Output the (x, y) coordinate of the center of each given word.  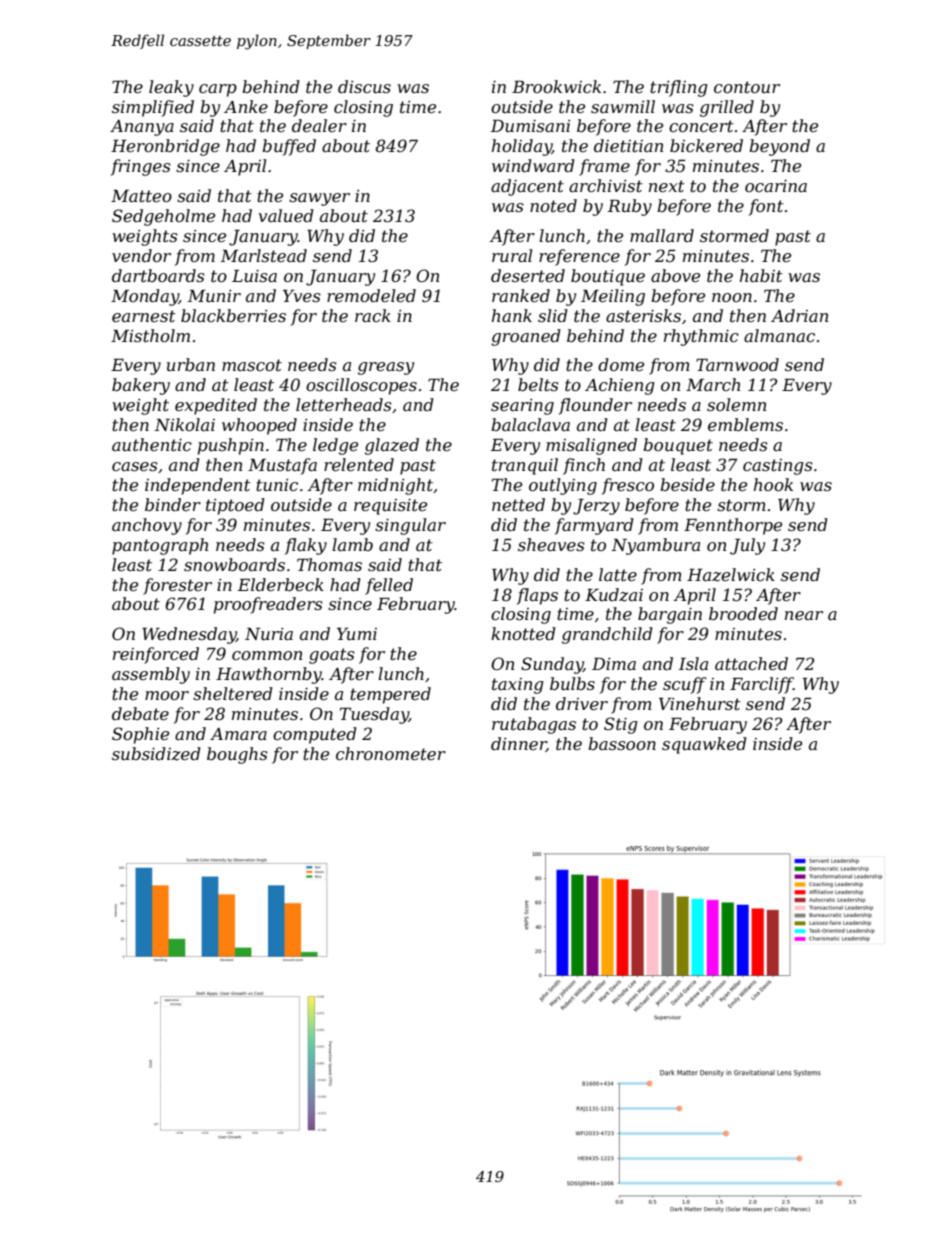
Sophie (140, 735)
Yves (302, 296)
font (766, 207)
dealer (319, 125)
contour (747, 87)
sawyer (319, 199)
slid (553, 315)
